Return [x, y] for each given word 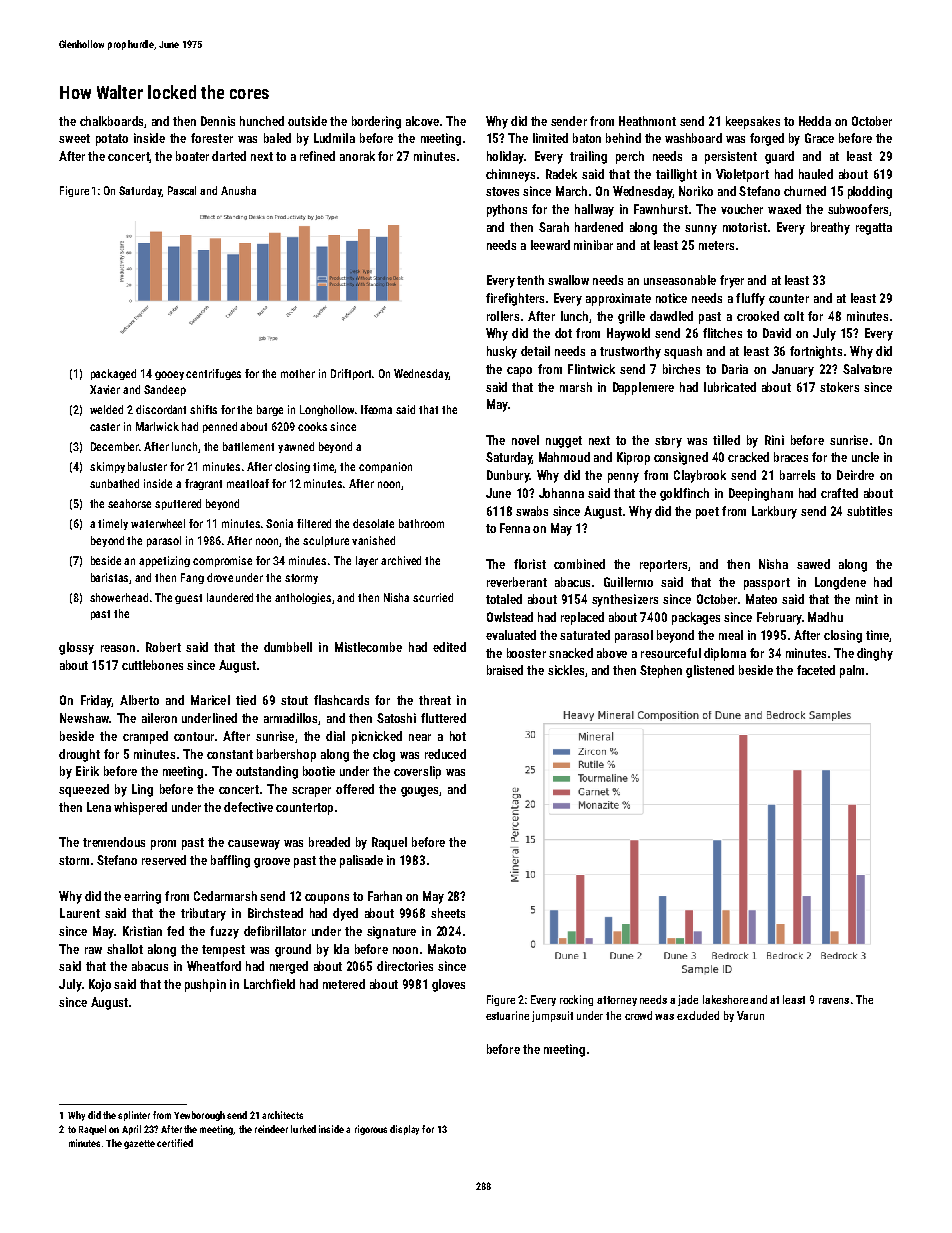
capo [519, 372]
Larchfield [269, 984]
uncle [865, 457]
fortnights [816, 352]
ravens [834, 1001]
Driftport [351, 374]
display [404, 1130]
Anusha [238, 190]
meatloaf [248, 483]
